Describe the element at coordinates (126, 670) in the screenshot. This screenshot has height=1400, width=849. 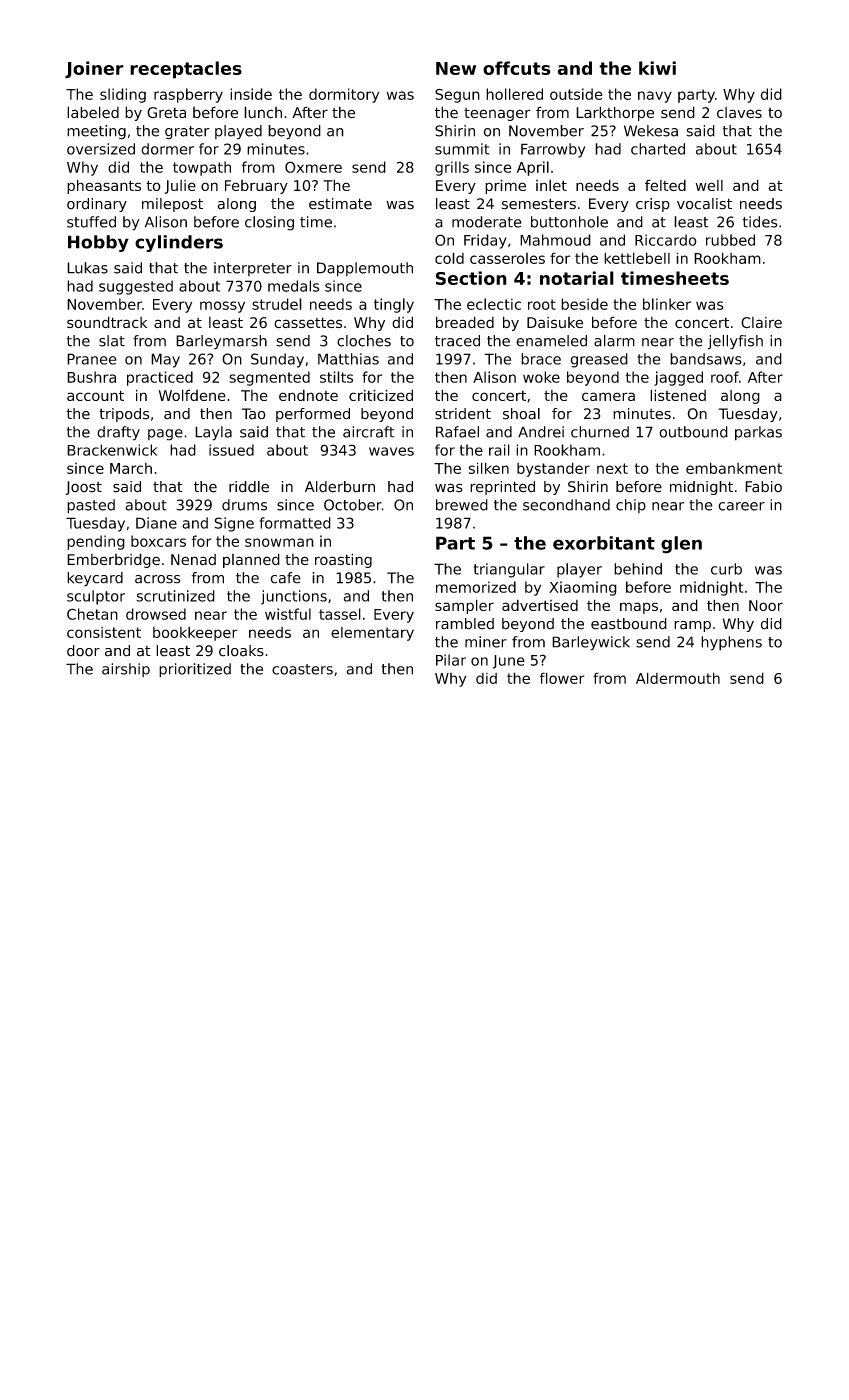
I see `airship` at that location.
